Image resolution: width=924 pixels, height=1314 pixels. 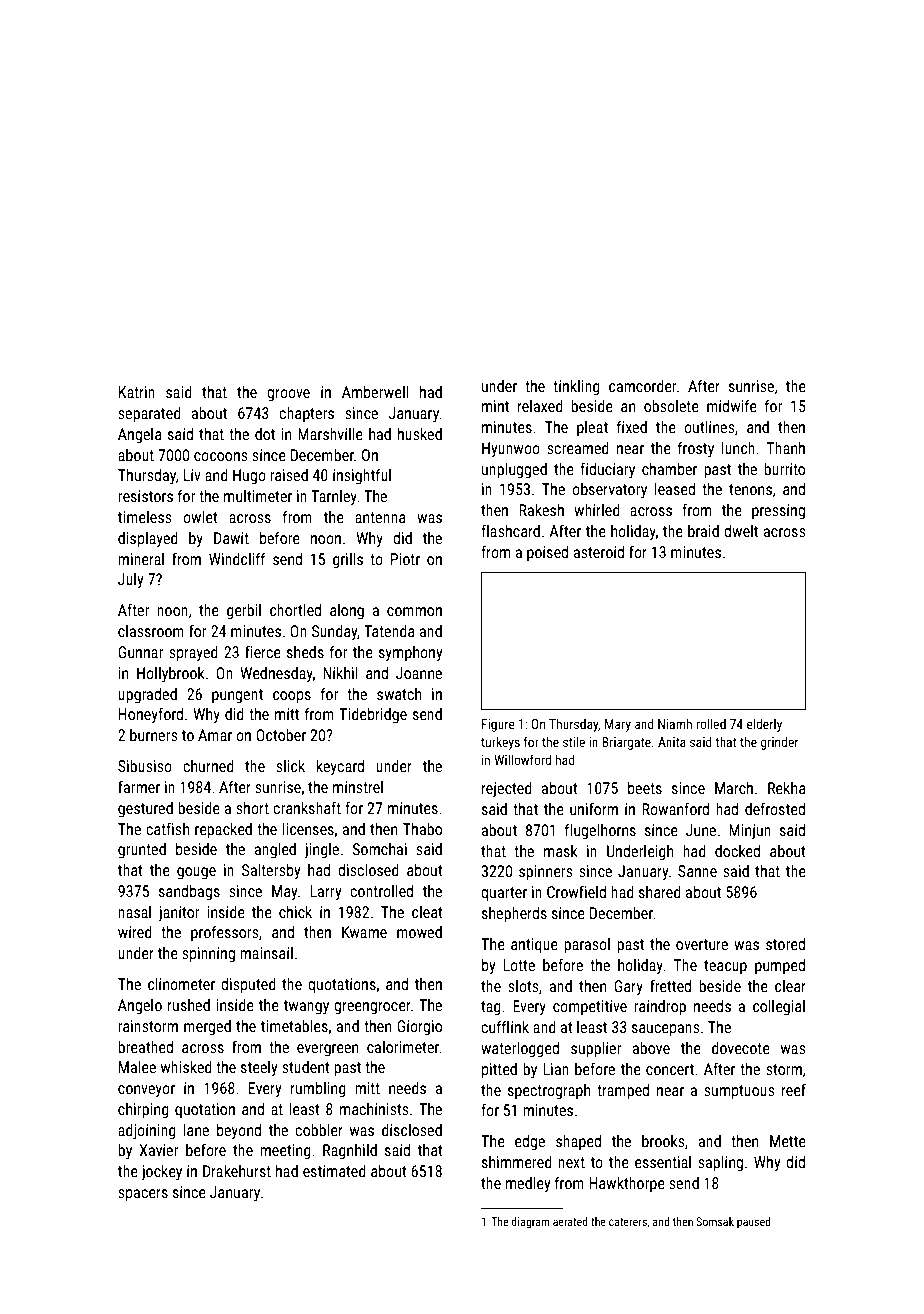 What do you see at coordinates (514, 915) in the page?
I see `shepherds` at bounding box center [514, 915].
